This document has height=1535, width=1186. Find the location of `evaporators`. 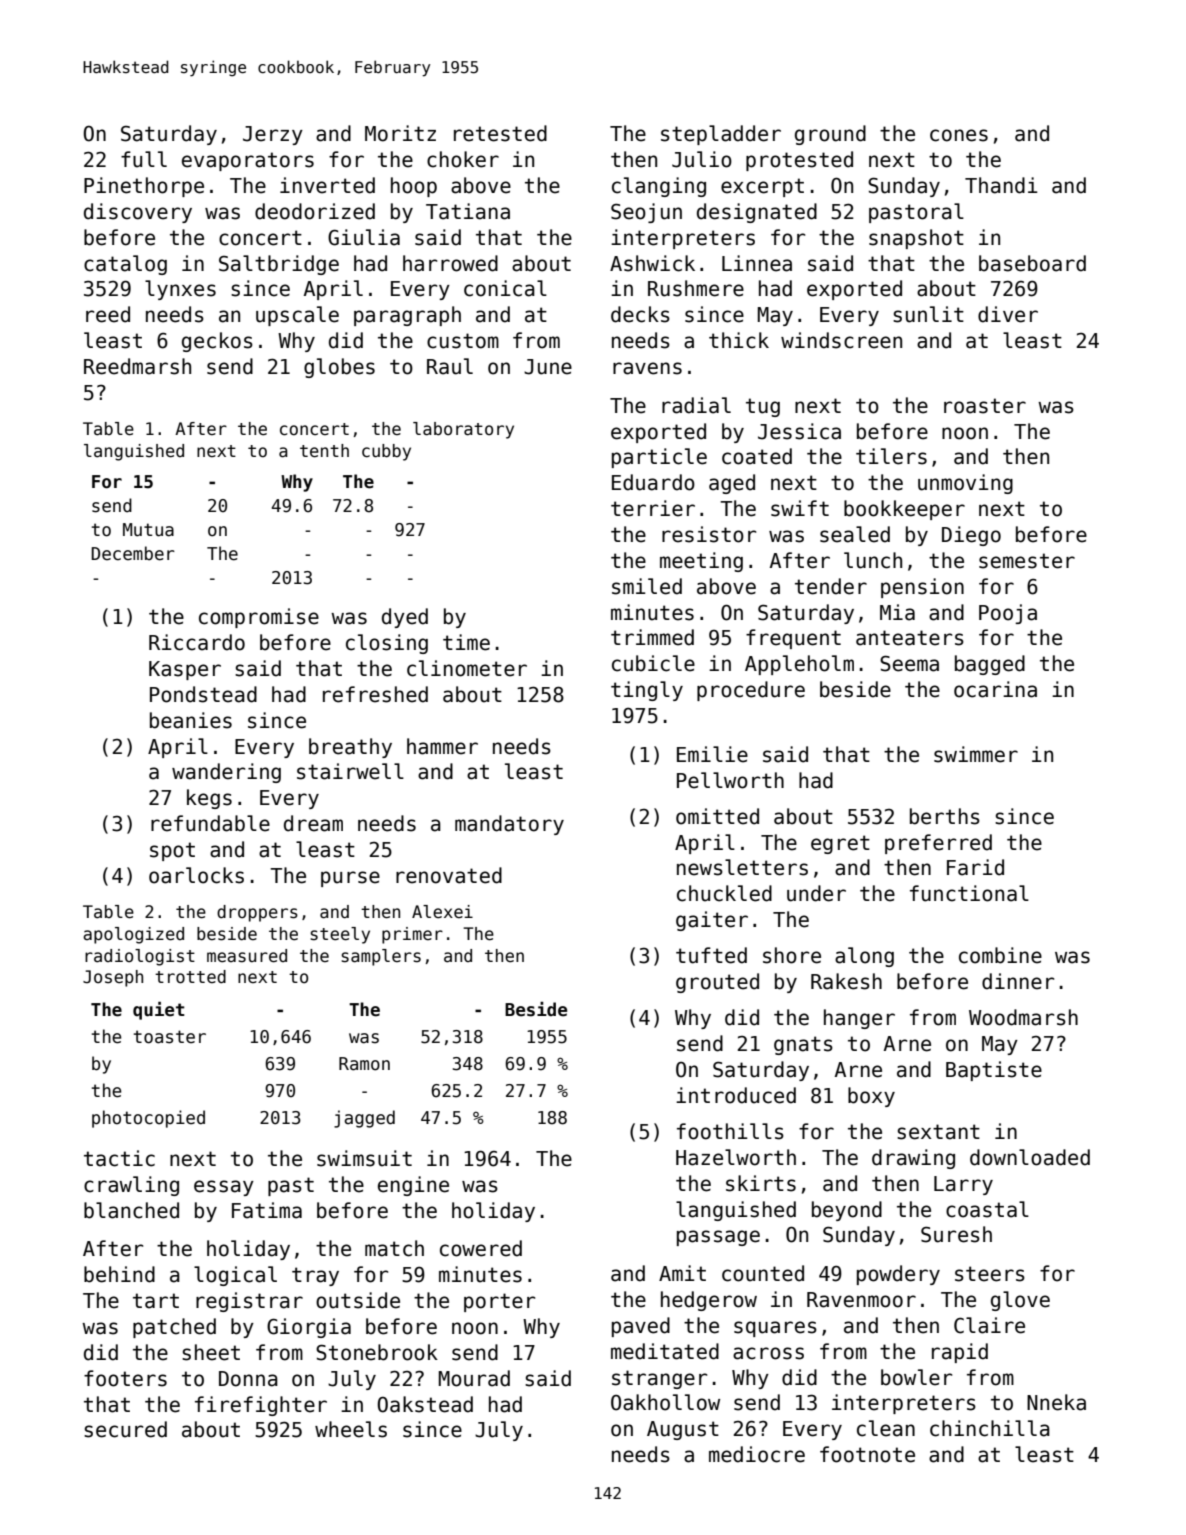

evaporators is located at coordinates (248, 161).
